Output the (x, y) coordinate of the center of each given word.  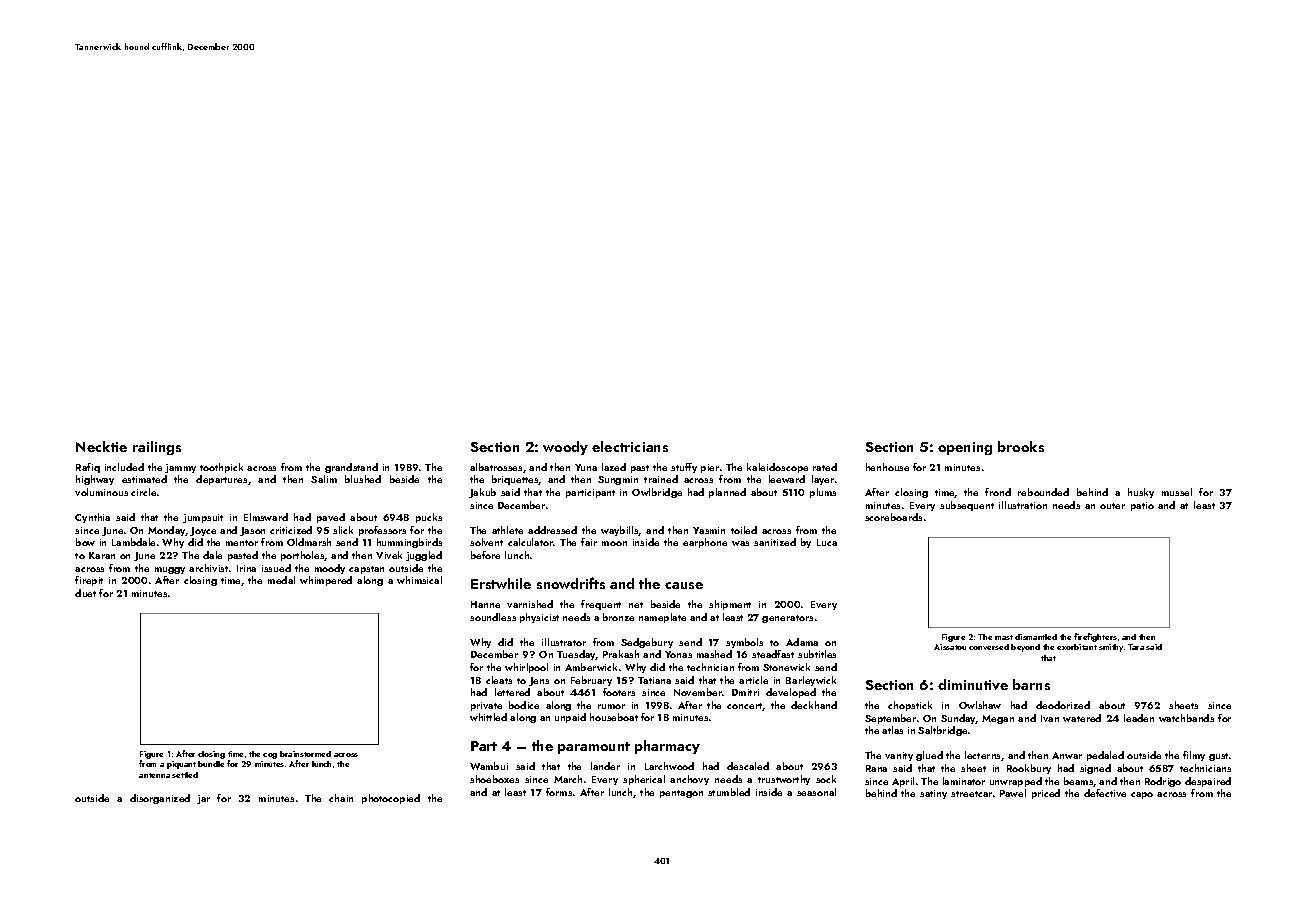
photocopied (391, 799)
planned (727, 493)
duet (85, 593)
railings (157, 448)
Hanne (485, 604)
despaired (1208, 782)
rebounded (1043, 492)
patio (1142, 506)
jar (203, 799)
